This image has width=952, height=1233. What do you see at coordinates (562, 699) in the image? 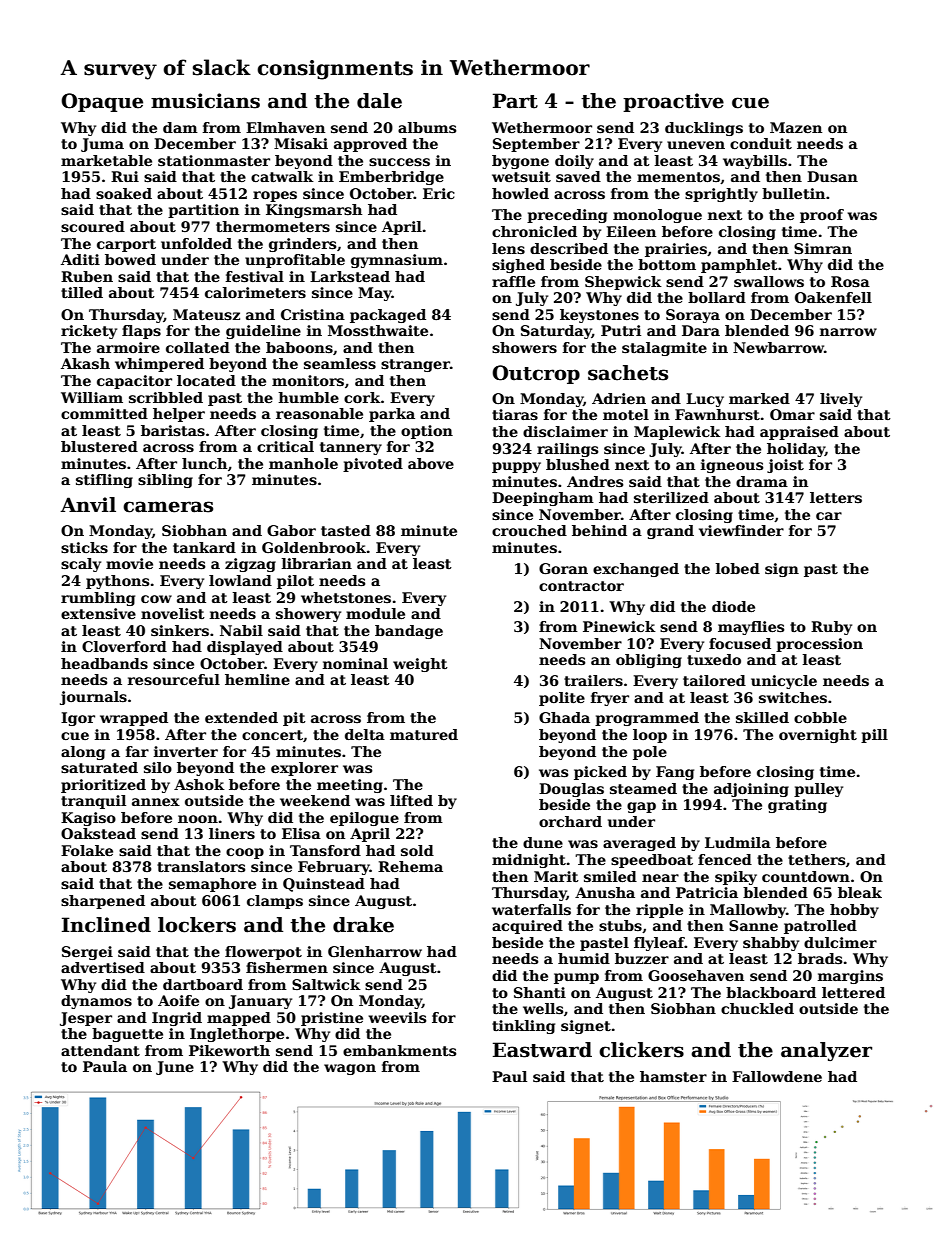
I see `polite` at bounding box center [562, 699].
